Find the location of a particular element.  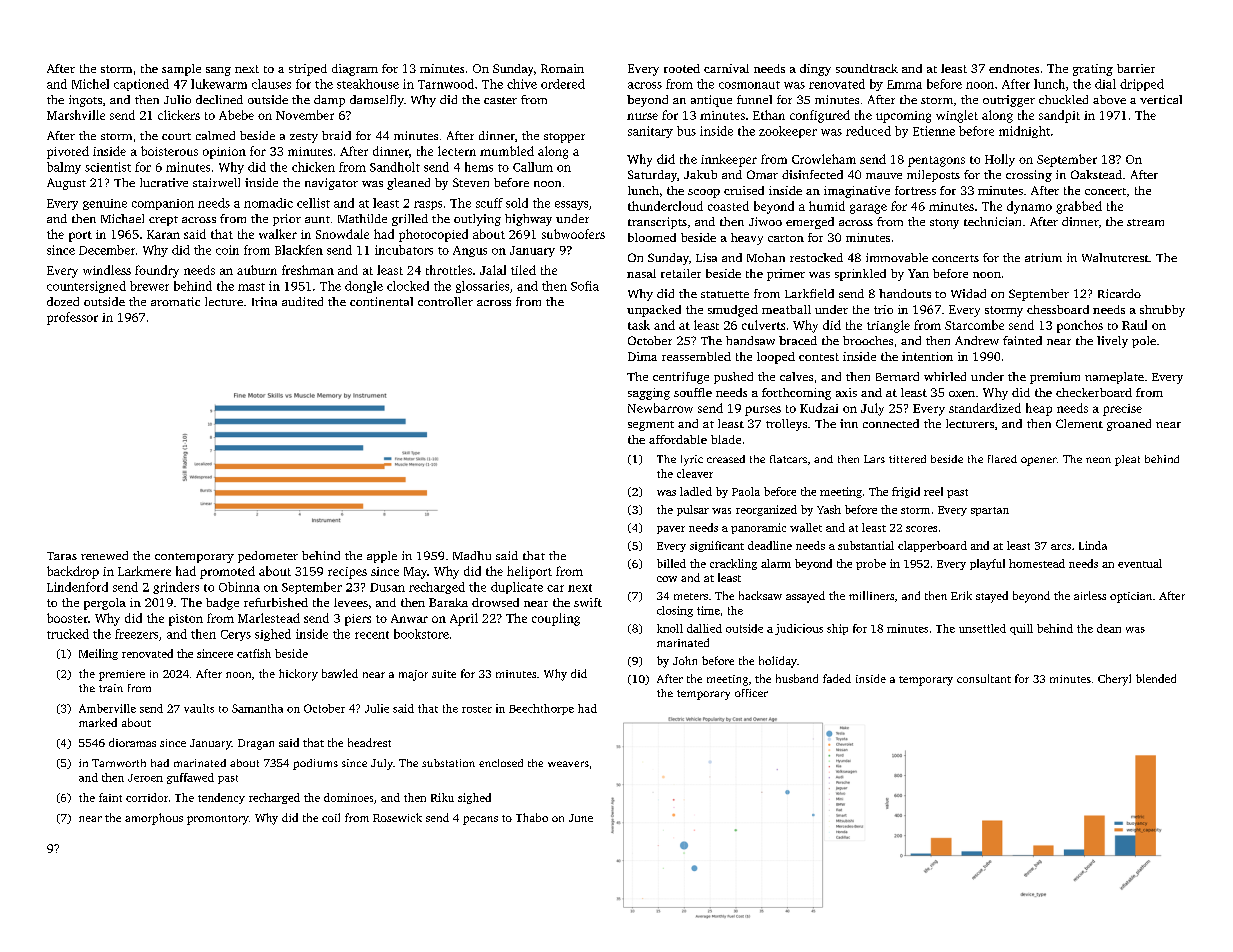

sang is located at coordinates (218, 71).
